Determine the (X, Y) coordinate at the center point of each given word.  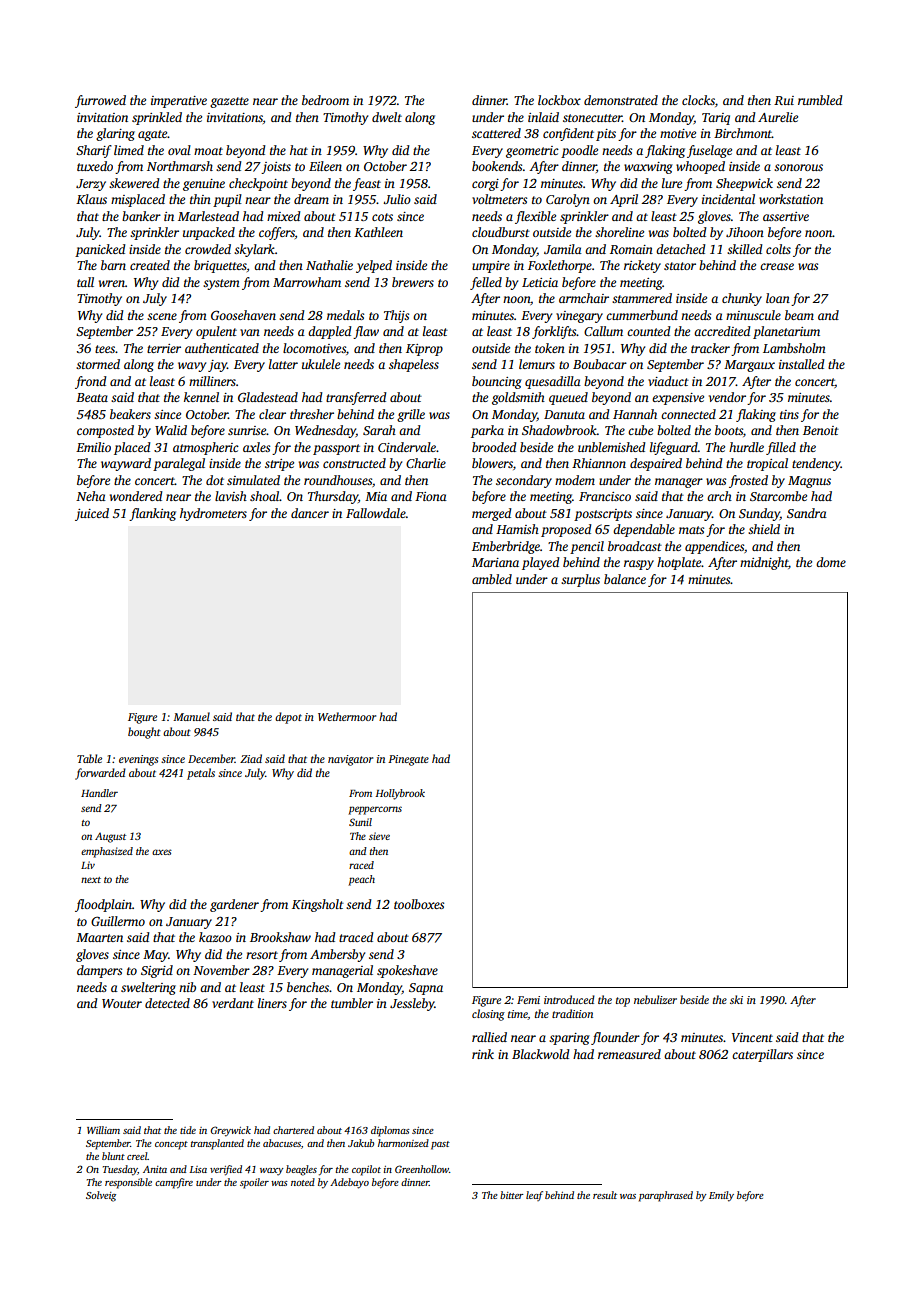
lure (672, 183)
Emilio (93, 447)
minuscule (753, 315)
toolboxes (419, 904)
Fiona (431, 496)
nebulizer (655, 999)
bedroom (325, 100)
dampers (99, 971)
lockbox (559, 100)
